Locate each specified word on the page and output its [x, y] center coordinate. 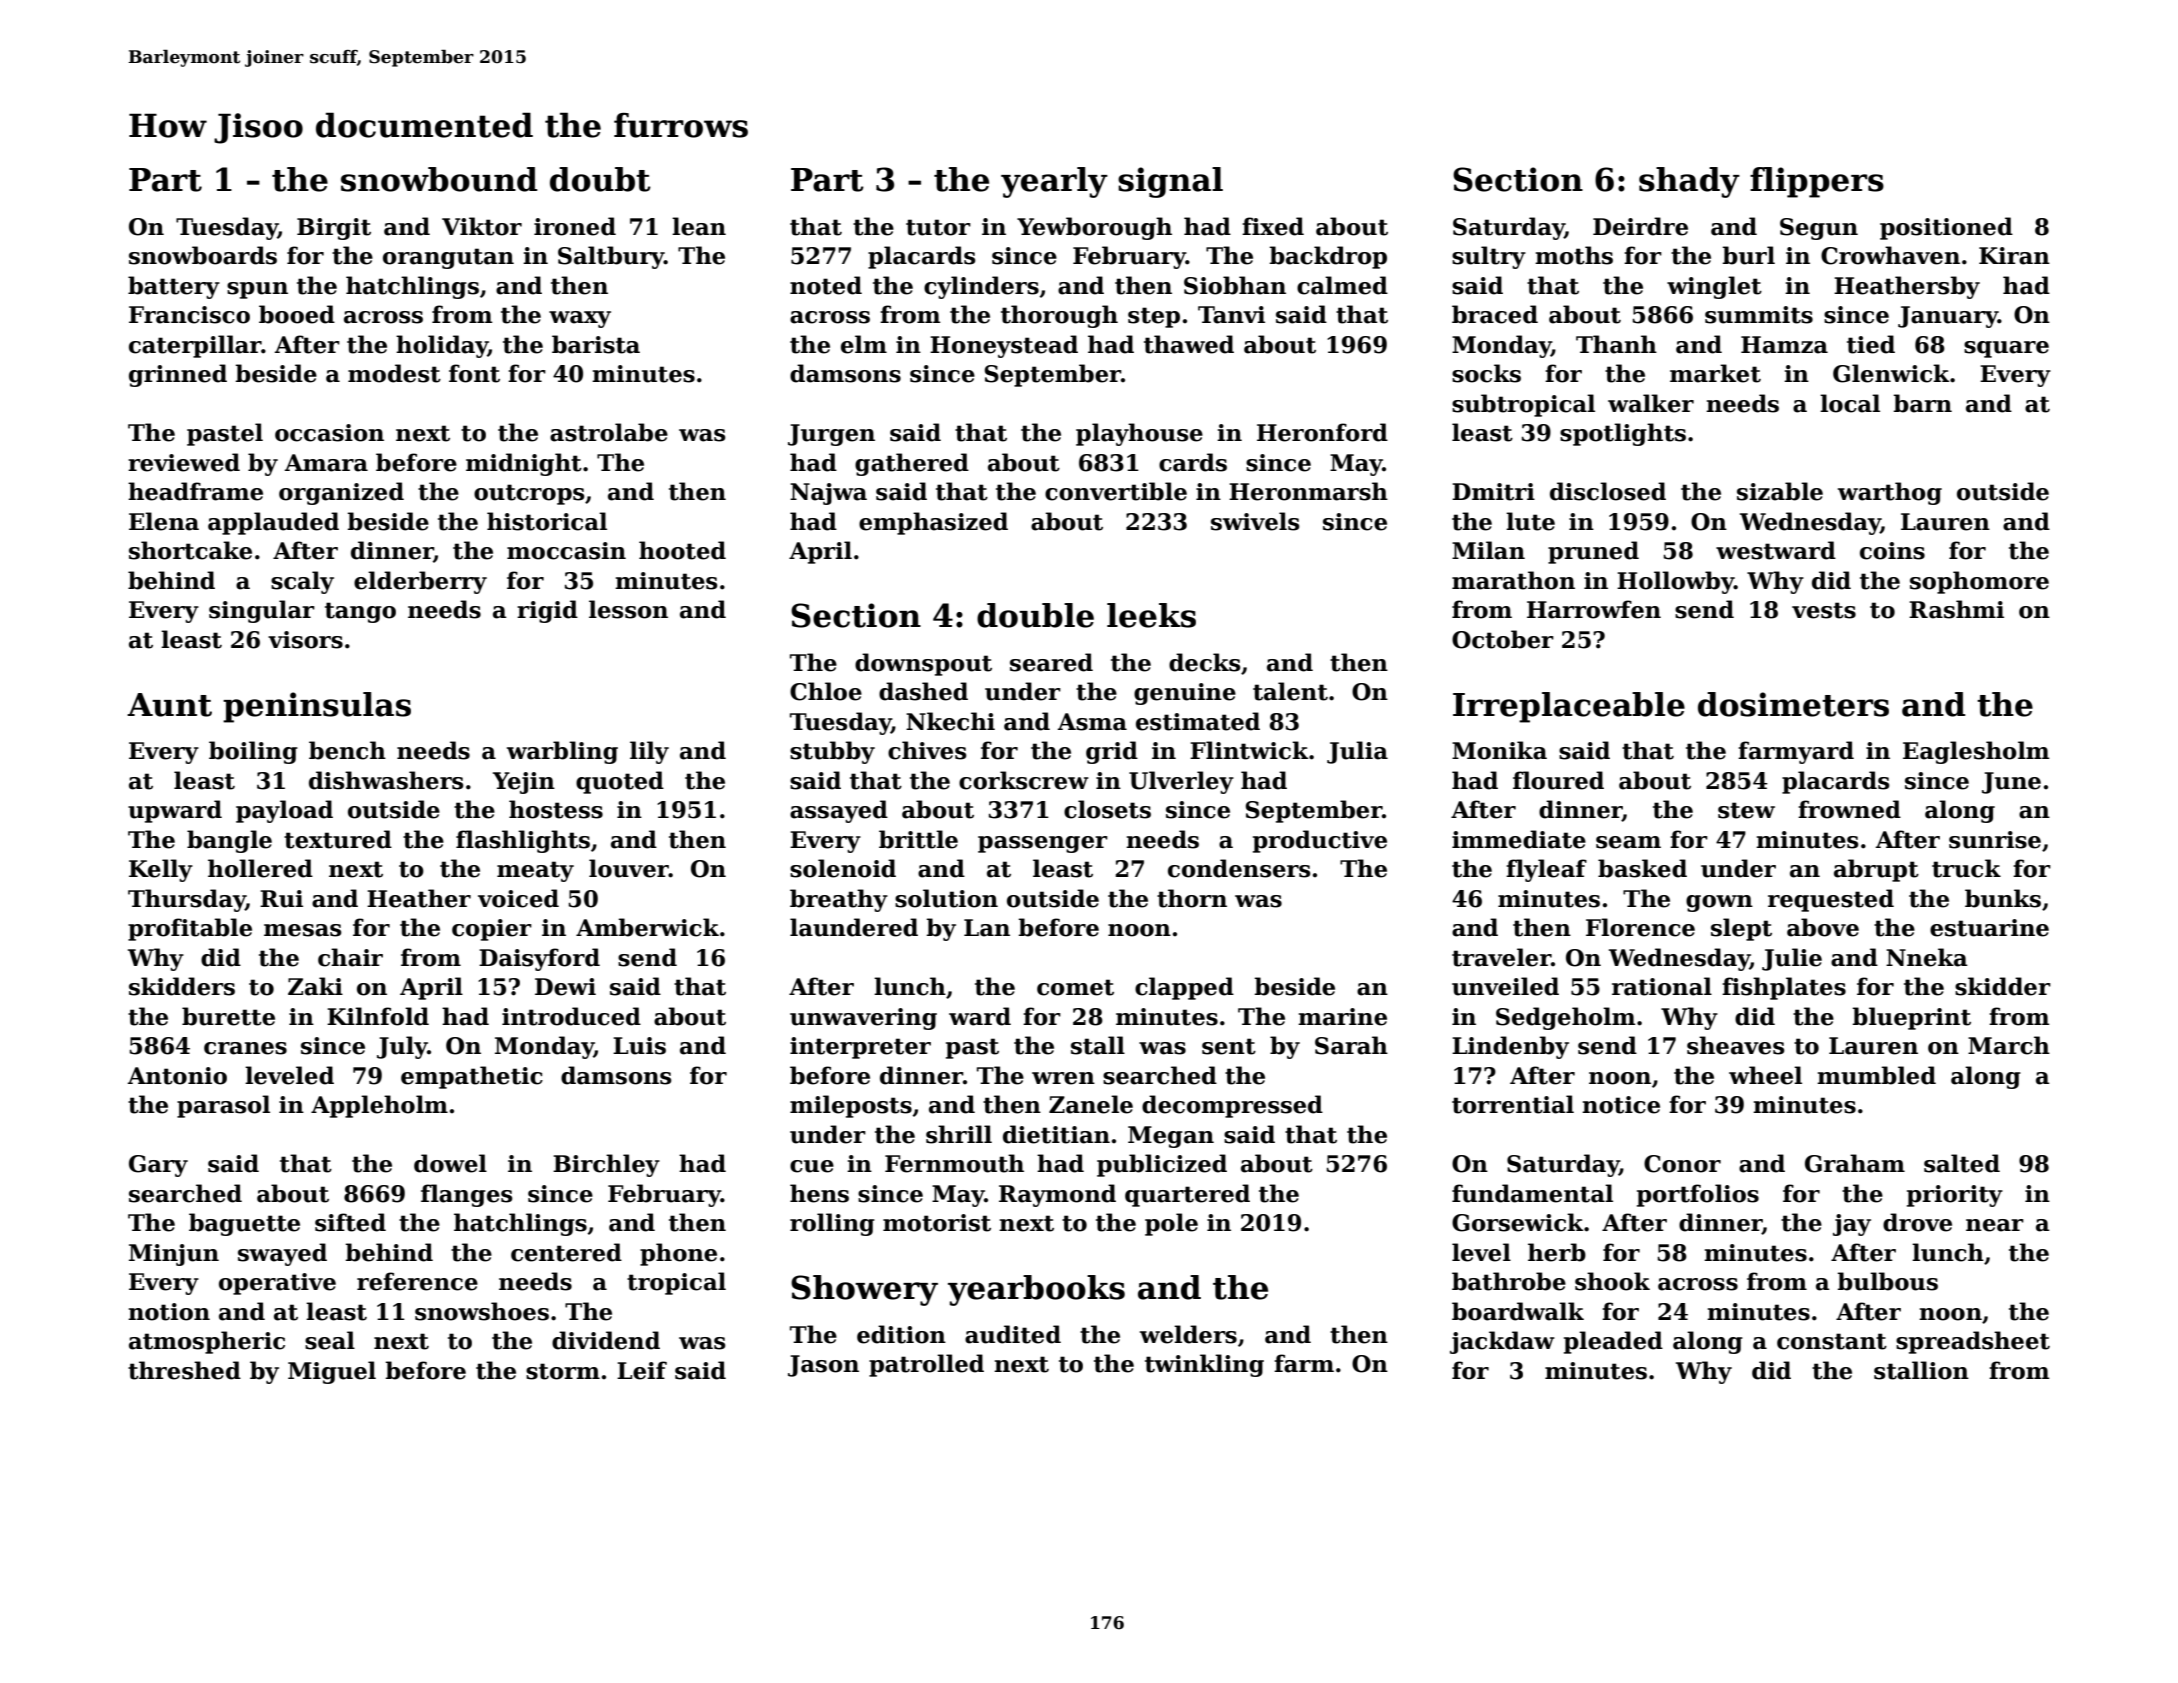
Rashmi [1956, 609]
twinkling [1204, 1365]
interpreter [860, 1048]
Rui [281, 899]
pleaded [1613, 1342]
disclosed [1608, 491]
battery [174, 287]
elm [864, 344]
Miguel [332, 1372]
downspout [923, 664]
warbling [562, 752]
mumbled [1876, 1075]
